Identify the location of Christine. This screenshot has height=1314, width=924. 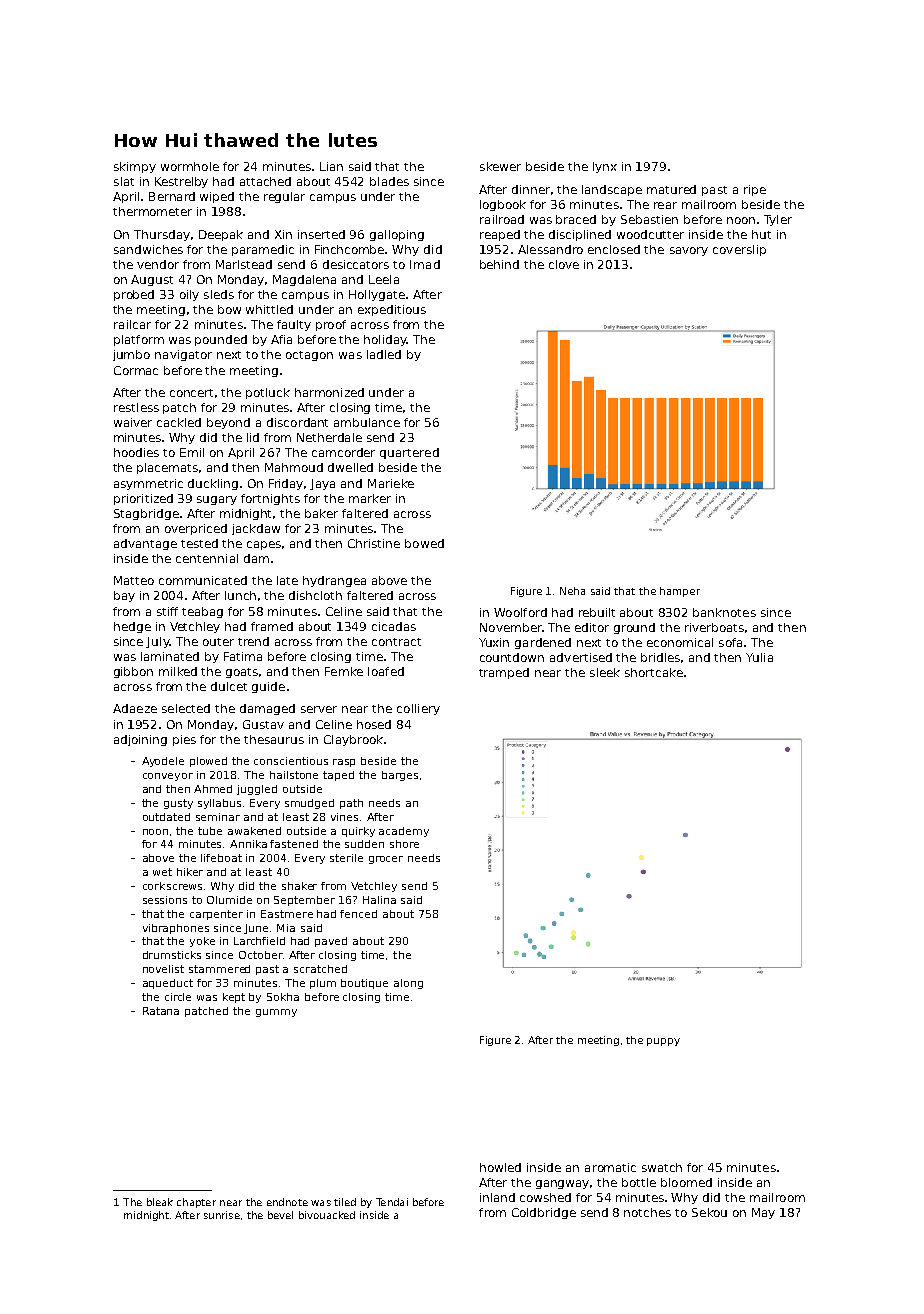
(374, 543).
